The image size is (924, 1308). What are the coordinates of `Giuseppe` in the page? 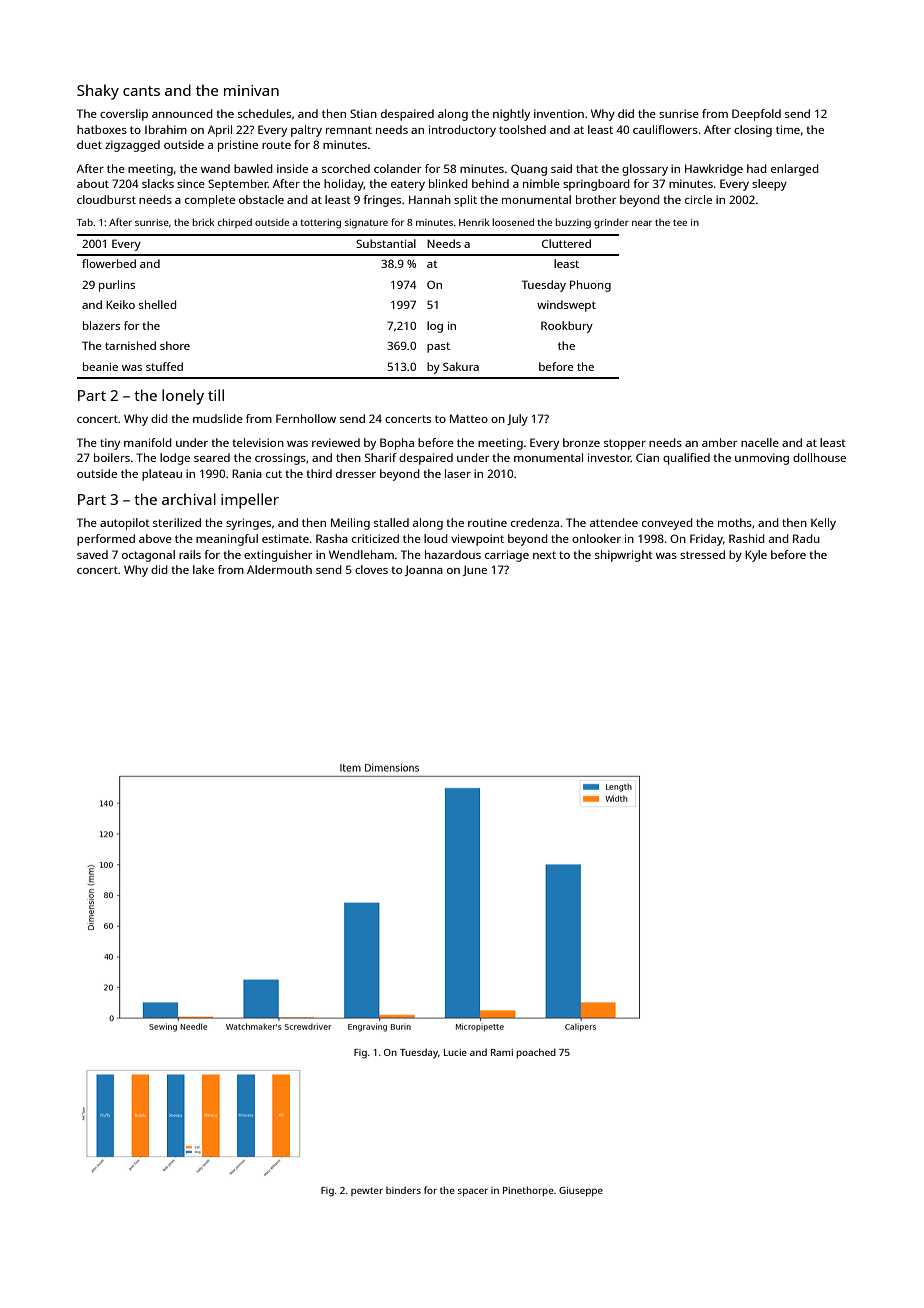 It's located at (581, 1191).
